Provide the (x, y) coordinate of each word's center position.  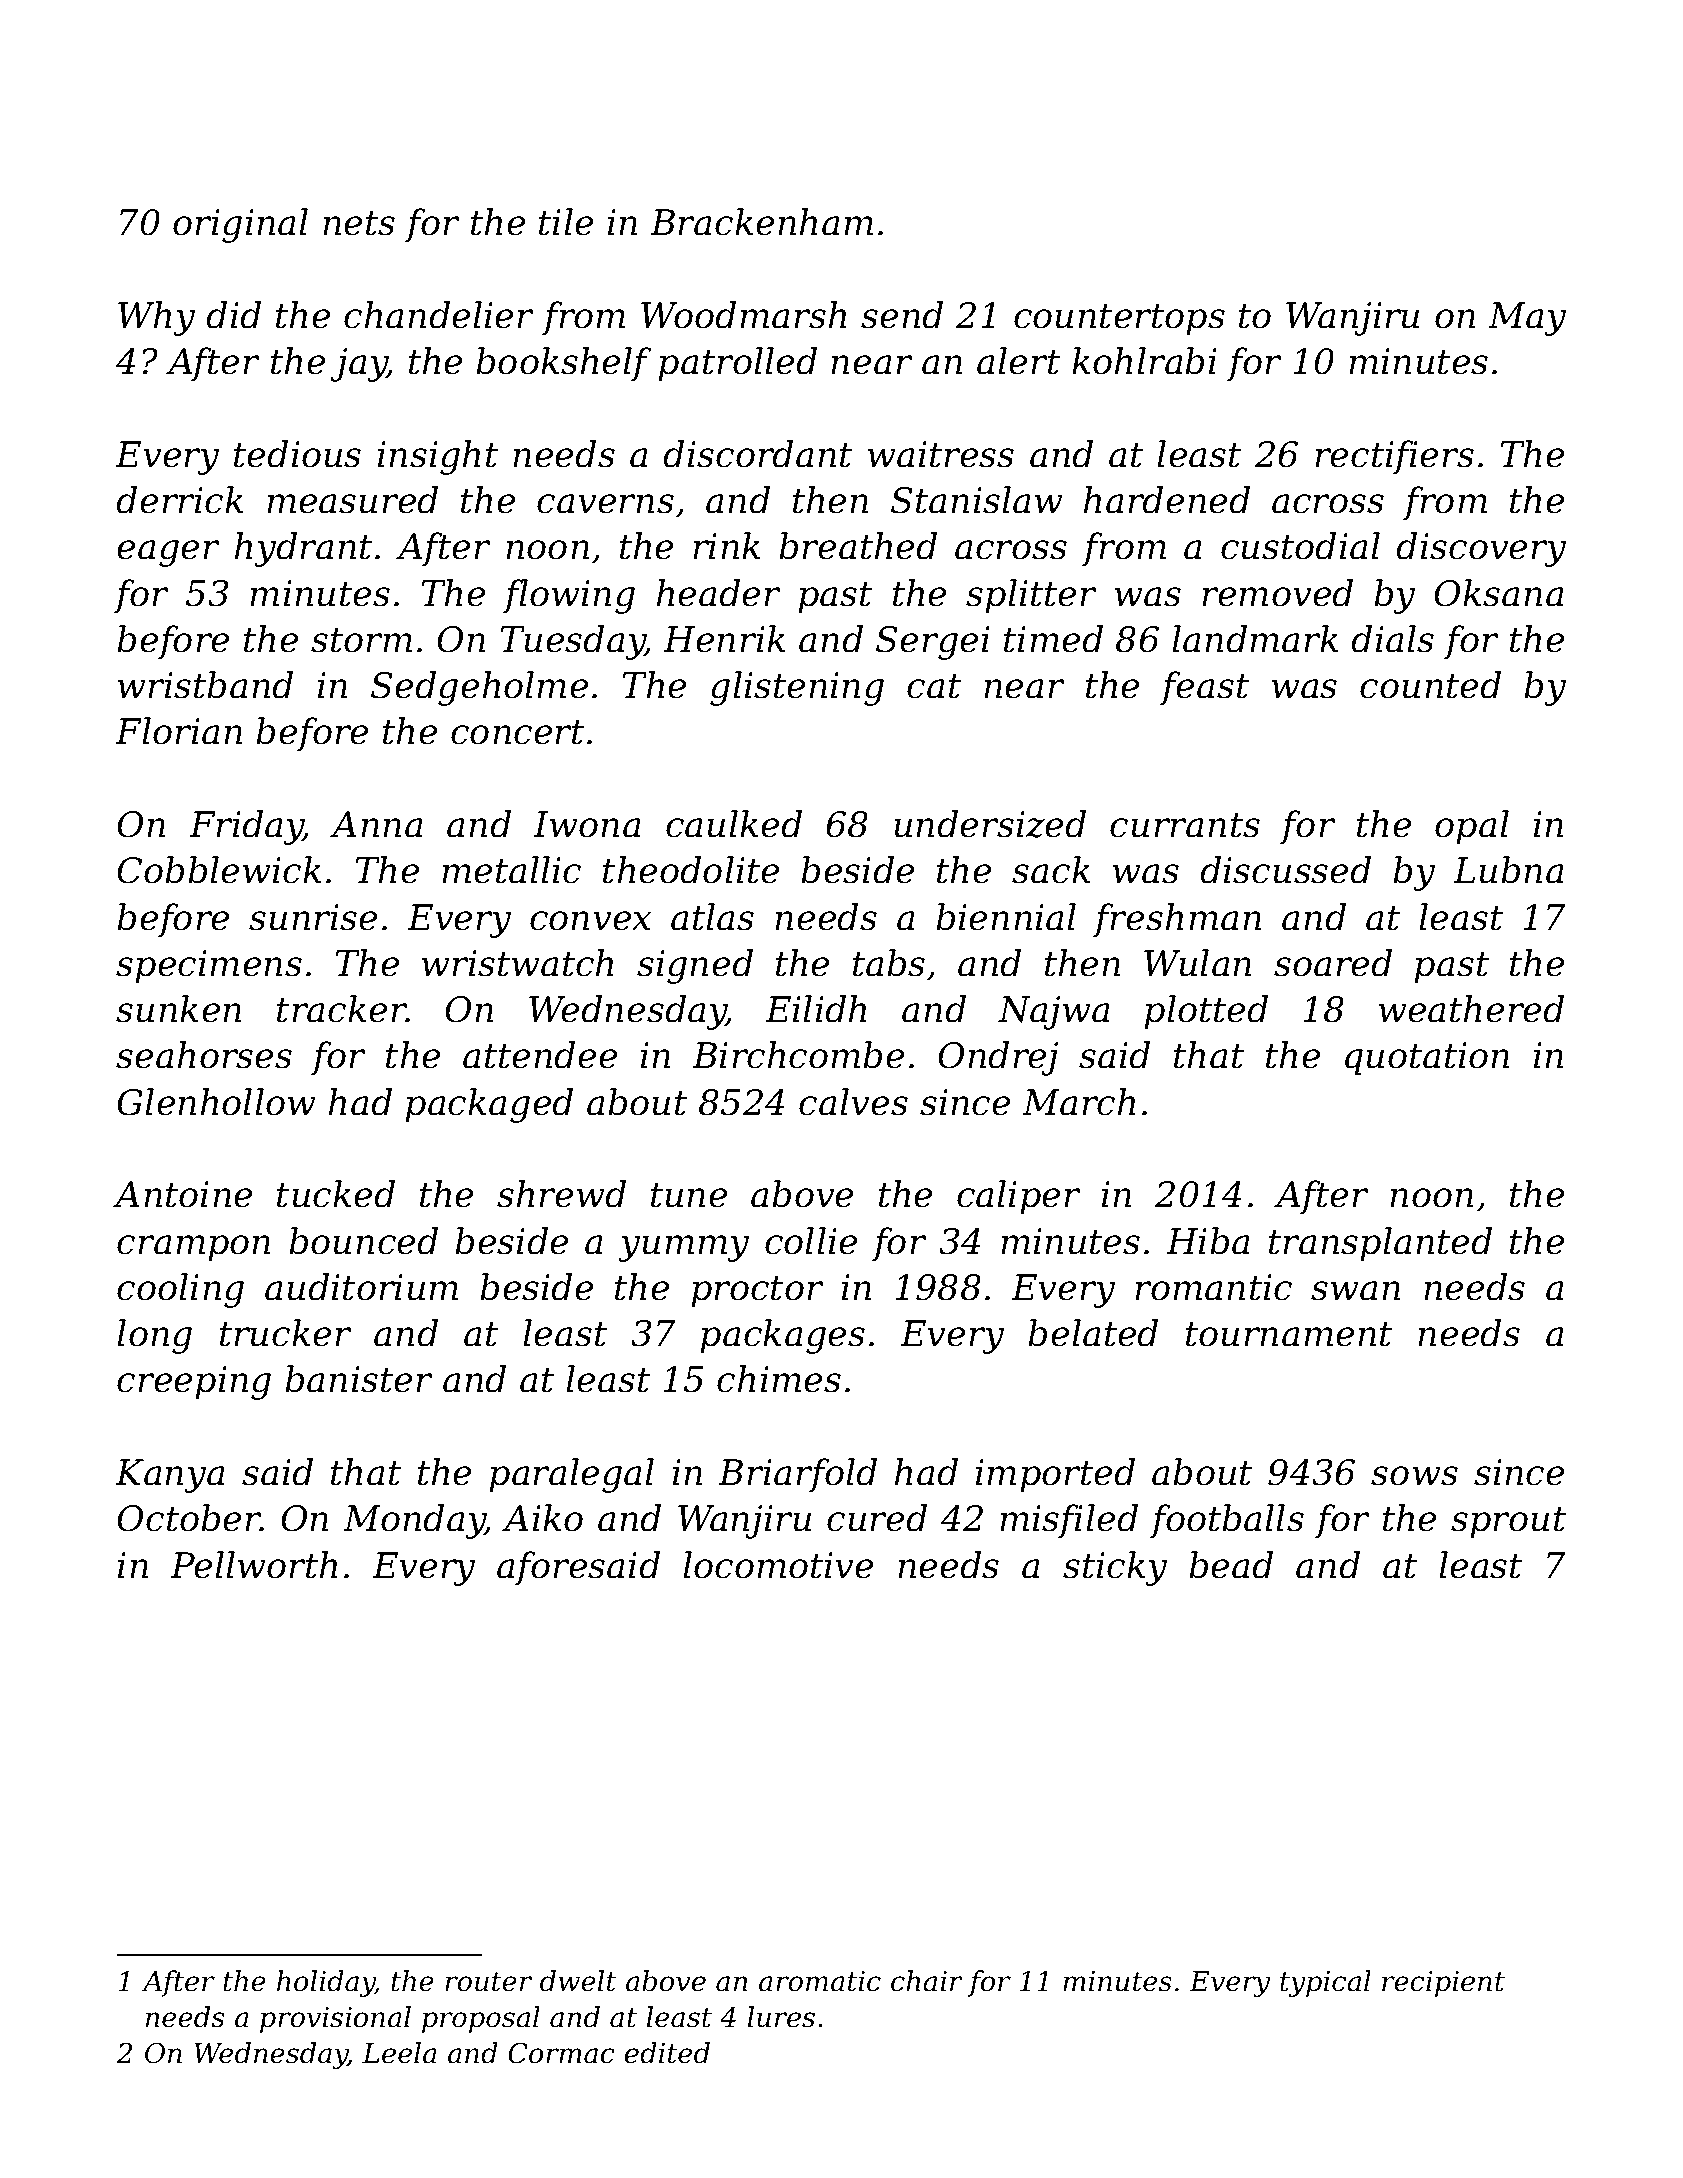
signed (695, 966)
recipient (1443, 1984)
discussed (1285, 870)
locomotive (778, 1565)
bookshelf (563, 364)
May (1527, 319)
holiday (326, 1983)
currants (1185, 825)
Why (156, 318)
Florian (178, 731)
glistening (797, 688)
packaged (489, 1105)
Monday (414, 1521)
